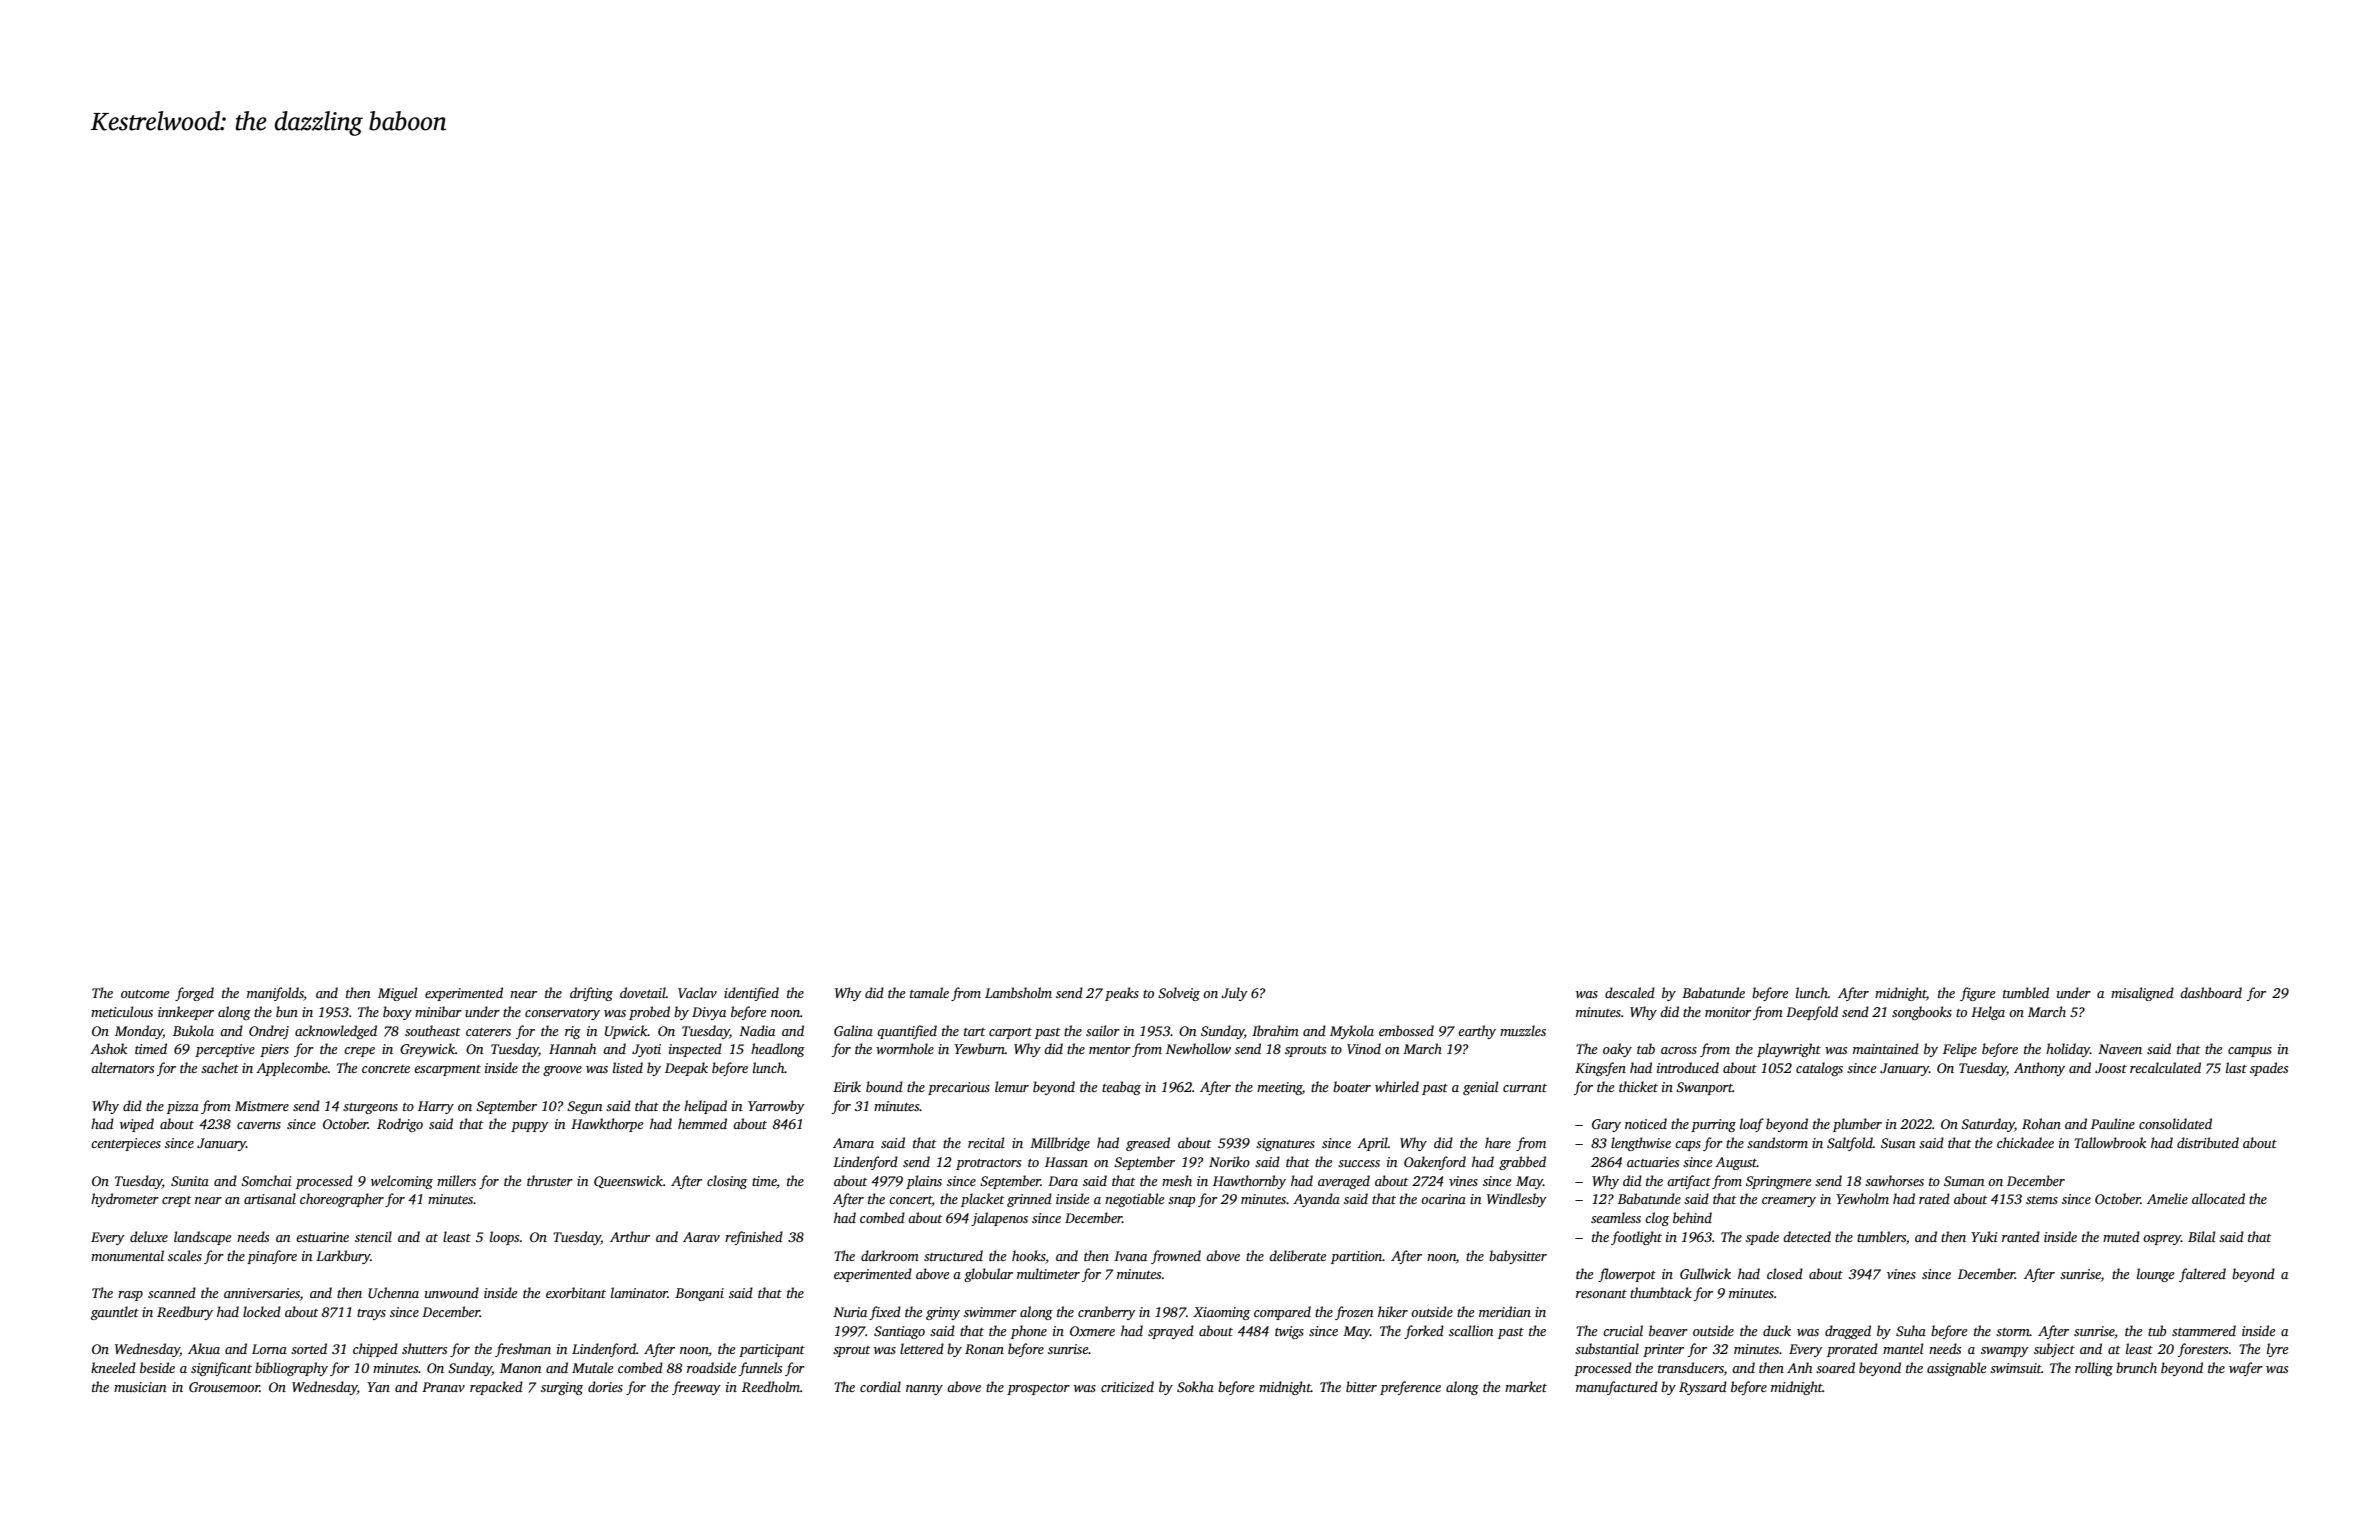 This page has height=1540, width=2380. I want to click on Gary, so click(1606, 1125).
